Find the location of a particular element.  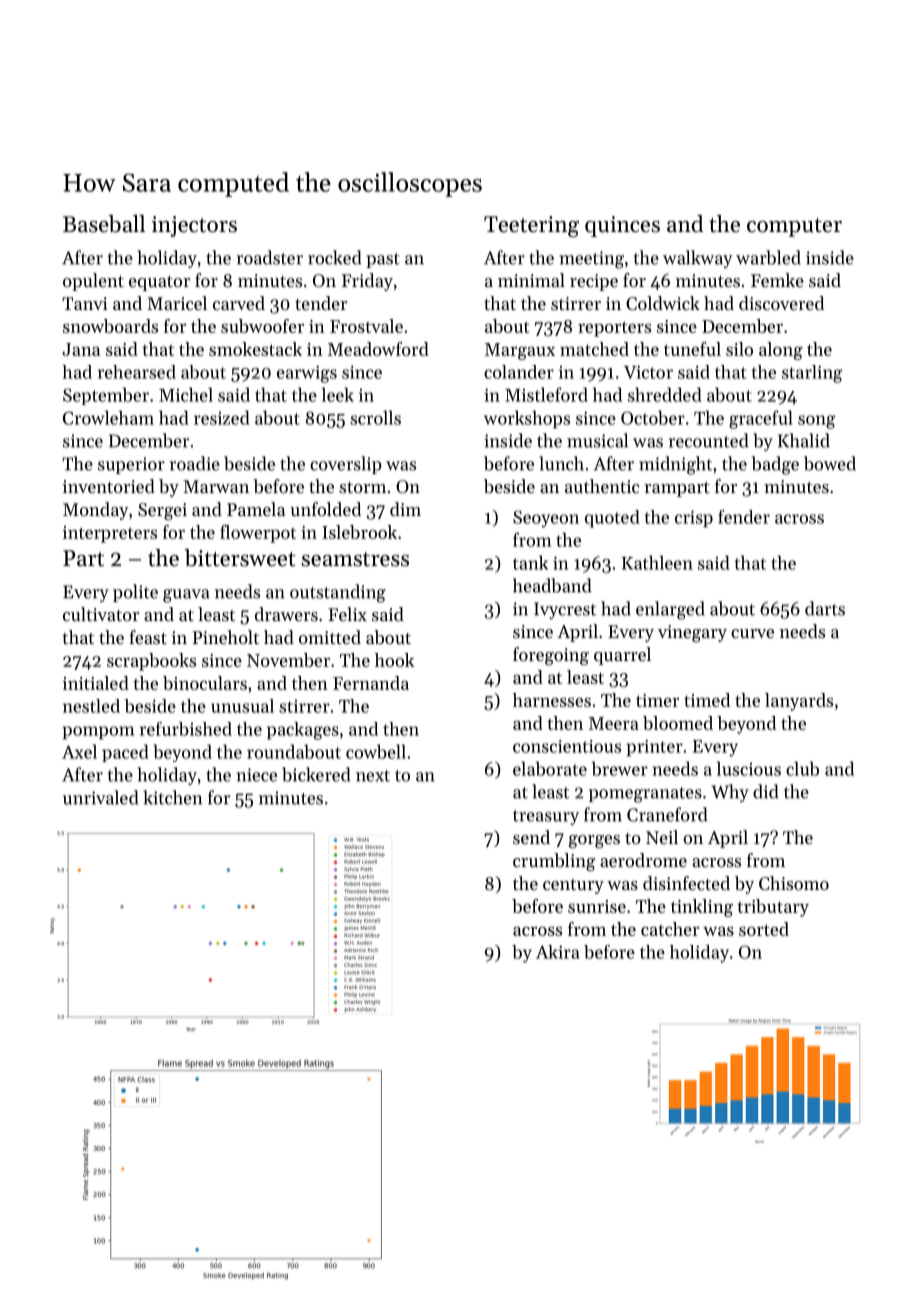

Kathleen is located at coordinates (657, 562).
